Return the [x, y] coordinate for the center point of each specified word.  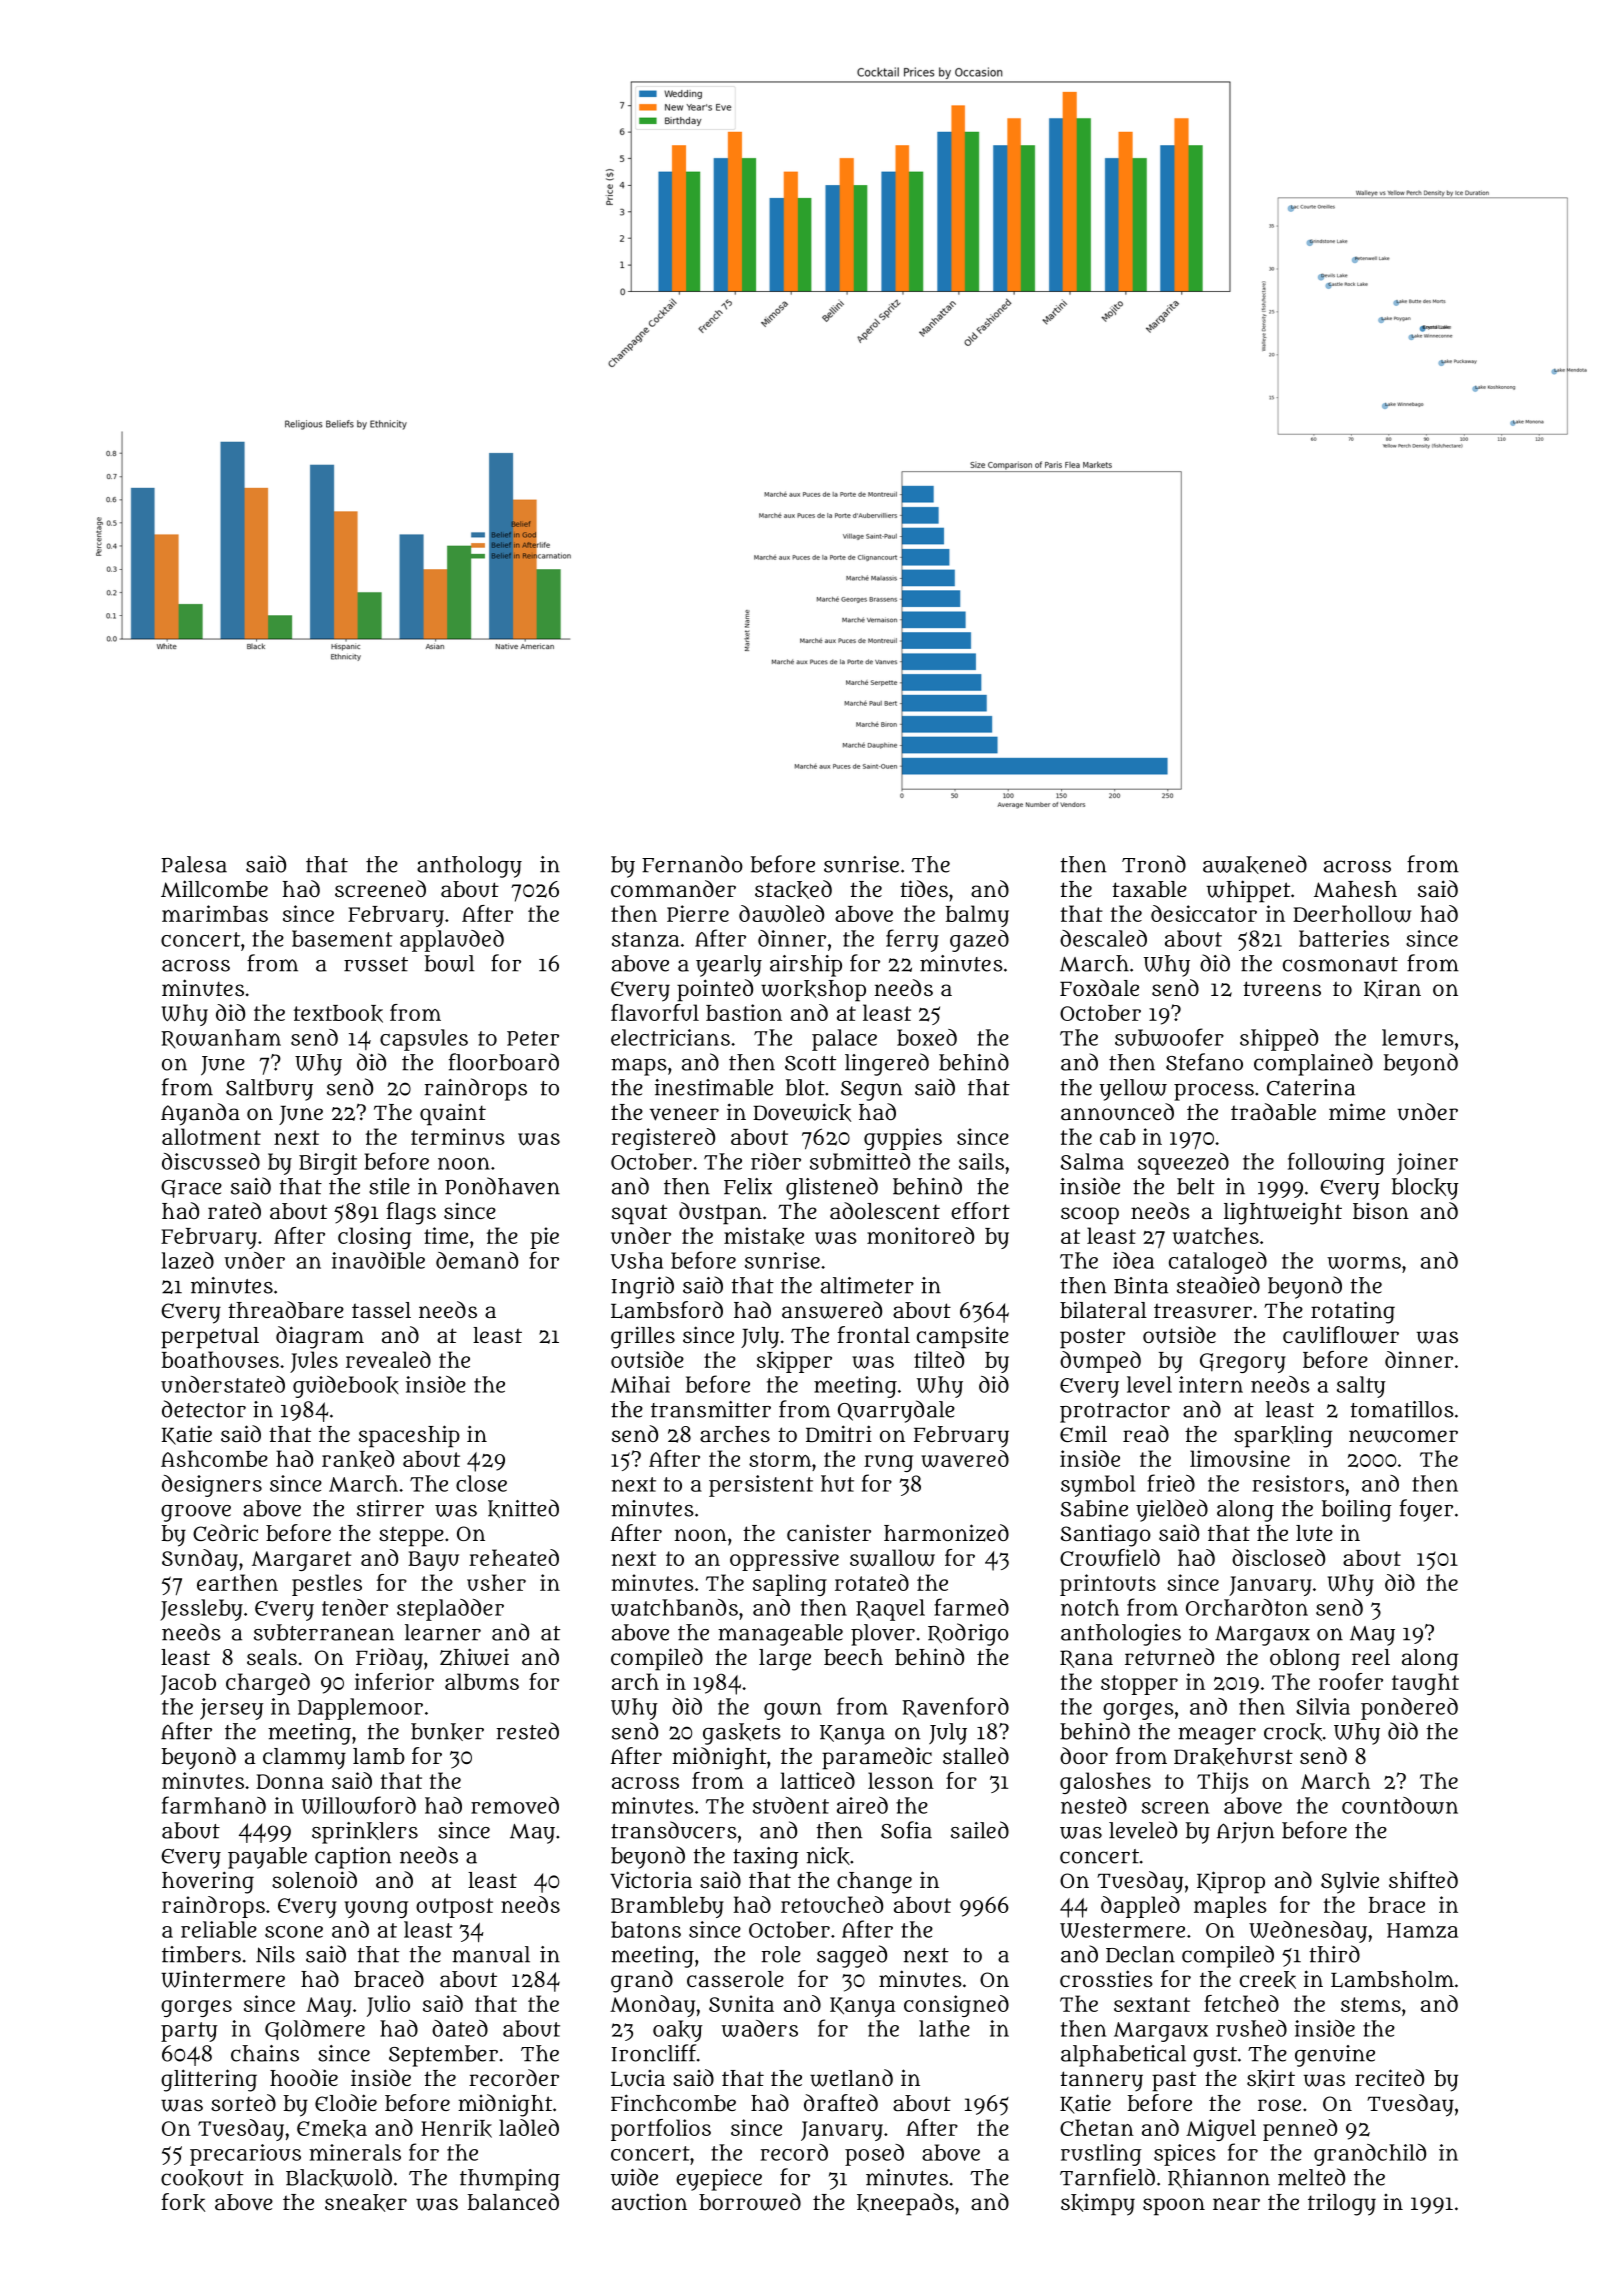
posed [874, 2155]
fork [183, 2202]
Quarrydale [896, 1411]
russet [376, 964]
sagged [852, 1956]
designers [212, 1486]
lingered [887, 1064]
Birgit [328, 1164]
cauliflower [1341, 1335]
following [1336, 1163]
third [1334, 1954]
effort [980, 1210]
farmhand [214, 1805]
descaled [1103, 938]
